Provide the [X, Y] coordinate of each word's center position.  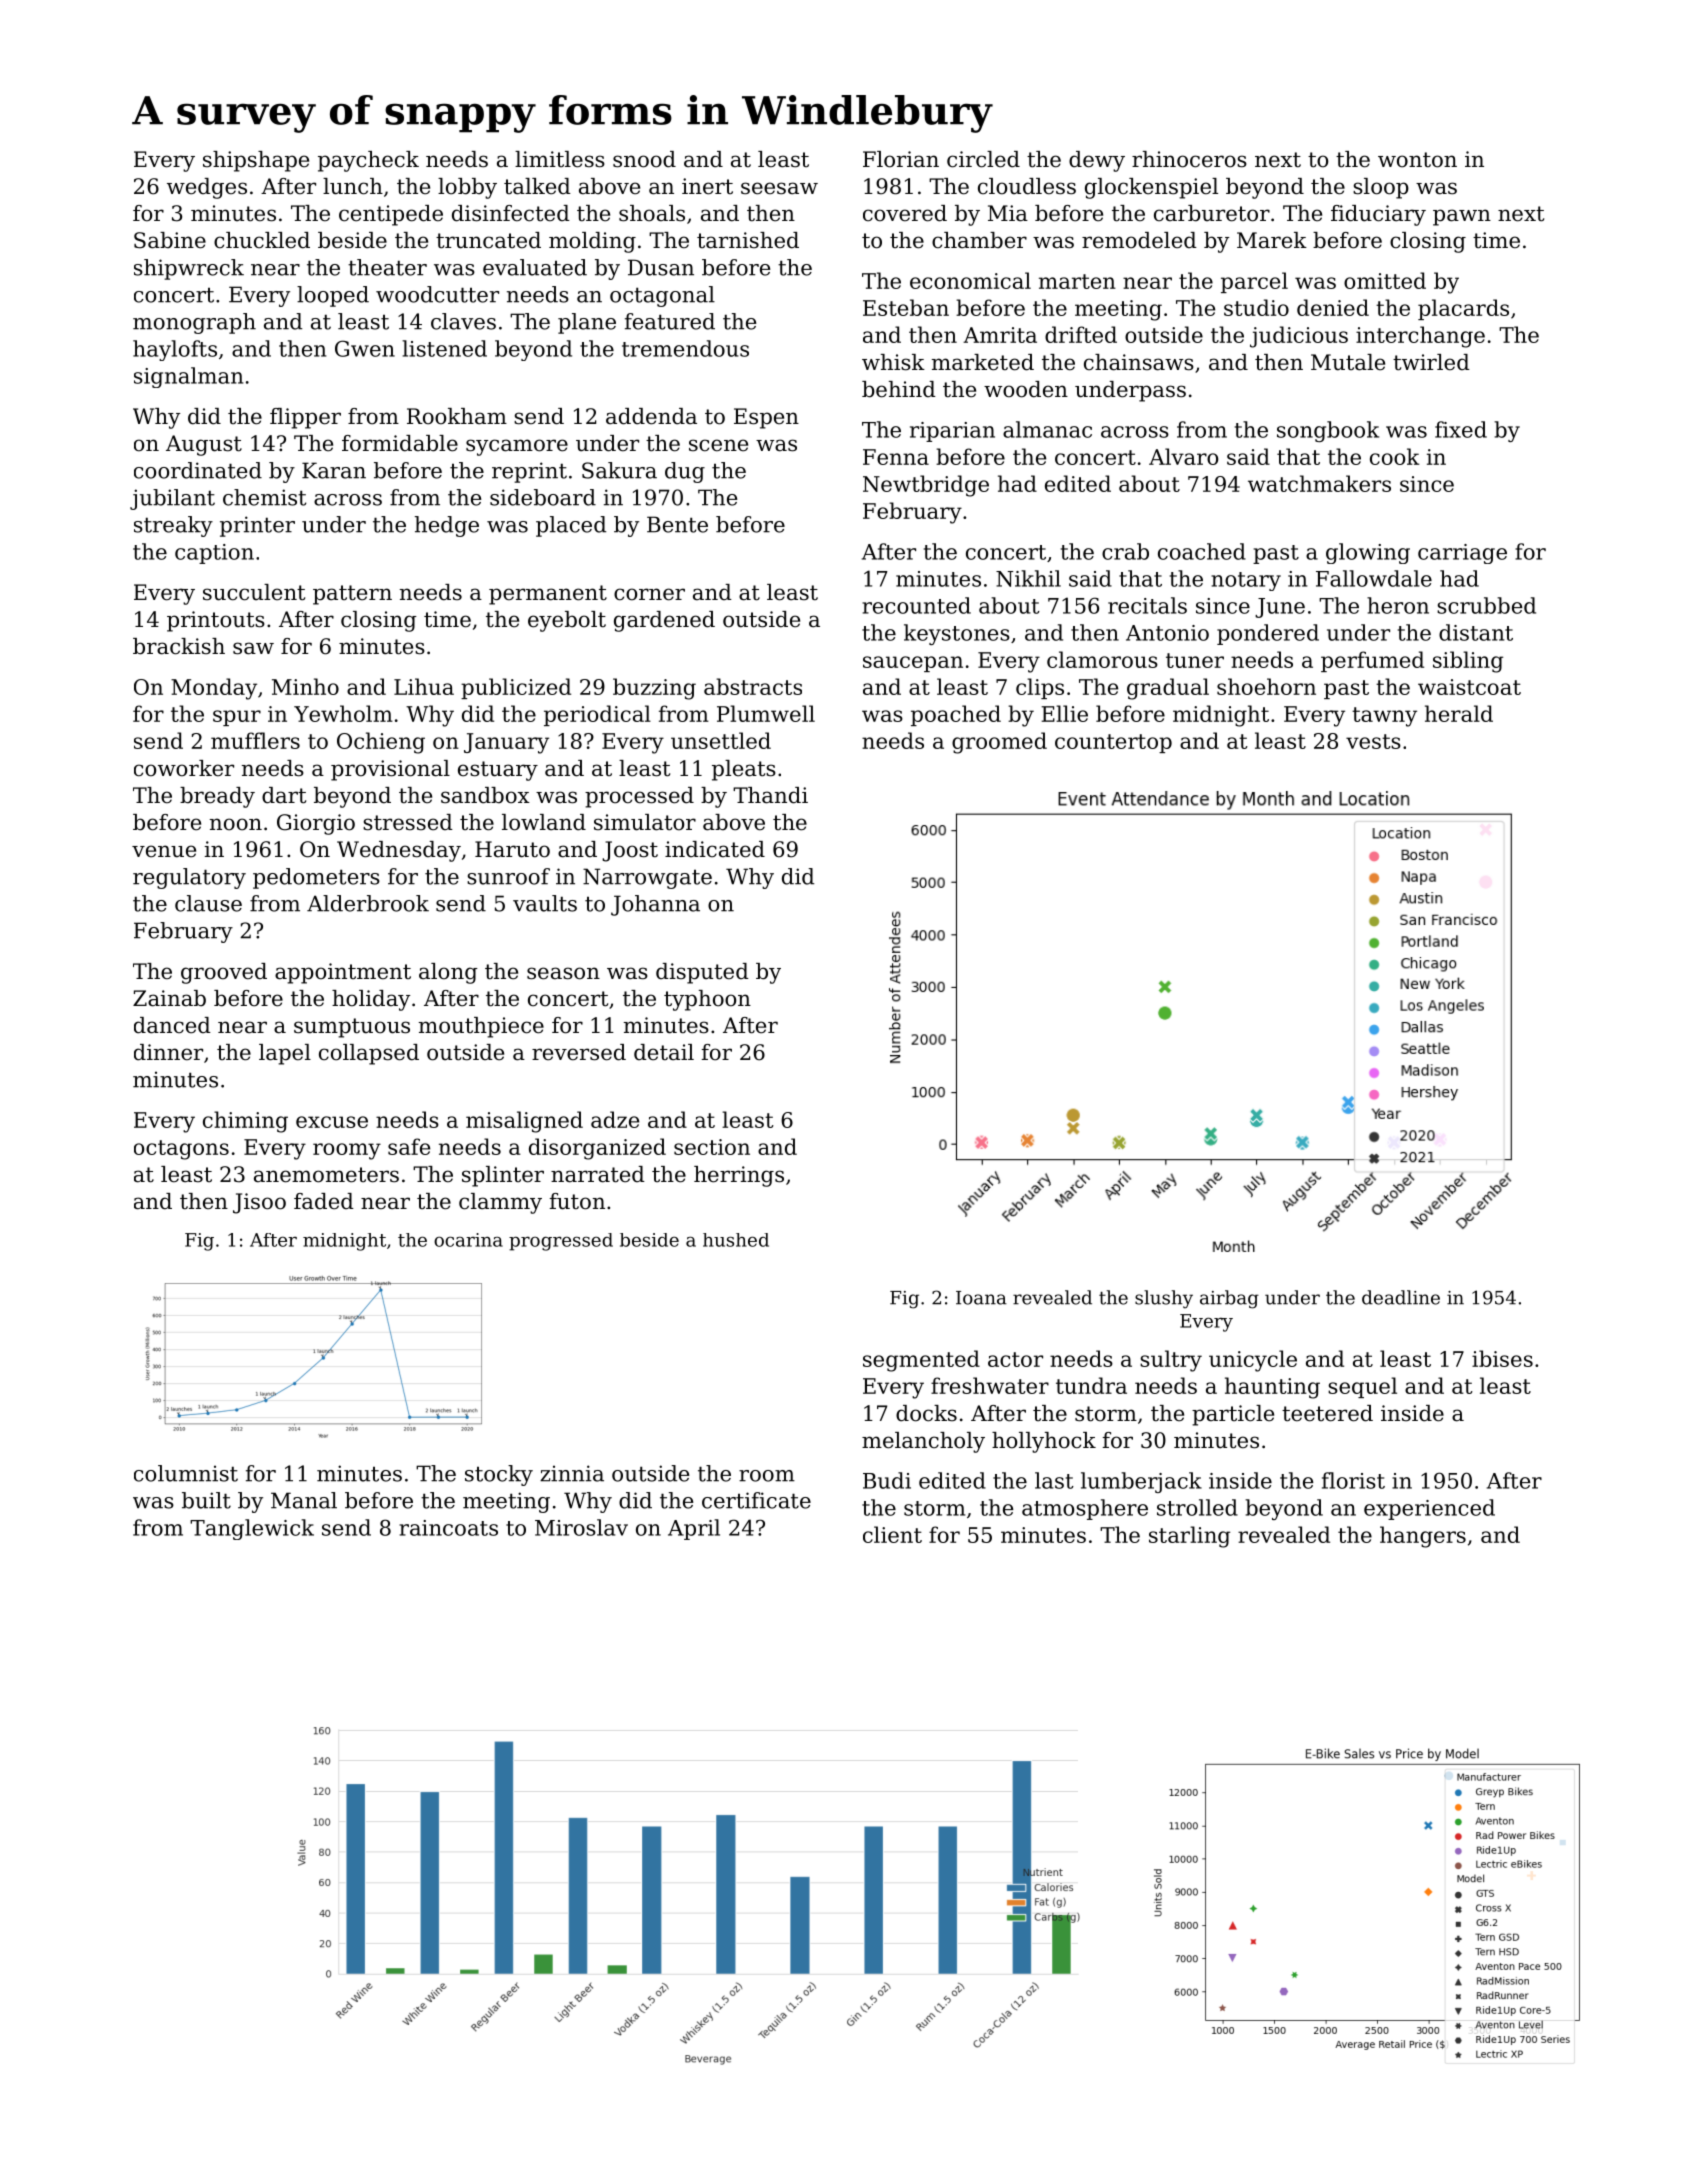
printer [257, 526]
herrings [739, 1176]
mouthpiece [481, 1027]
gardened [664, 621]
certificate [756, 1500]
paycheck [368, 161]
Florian [901, 159]
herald [1459, 713]
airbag [1229, 1299]
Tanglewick [252, 1529]
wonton [1417, 160]
